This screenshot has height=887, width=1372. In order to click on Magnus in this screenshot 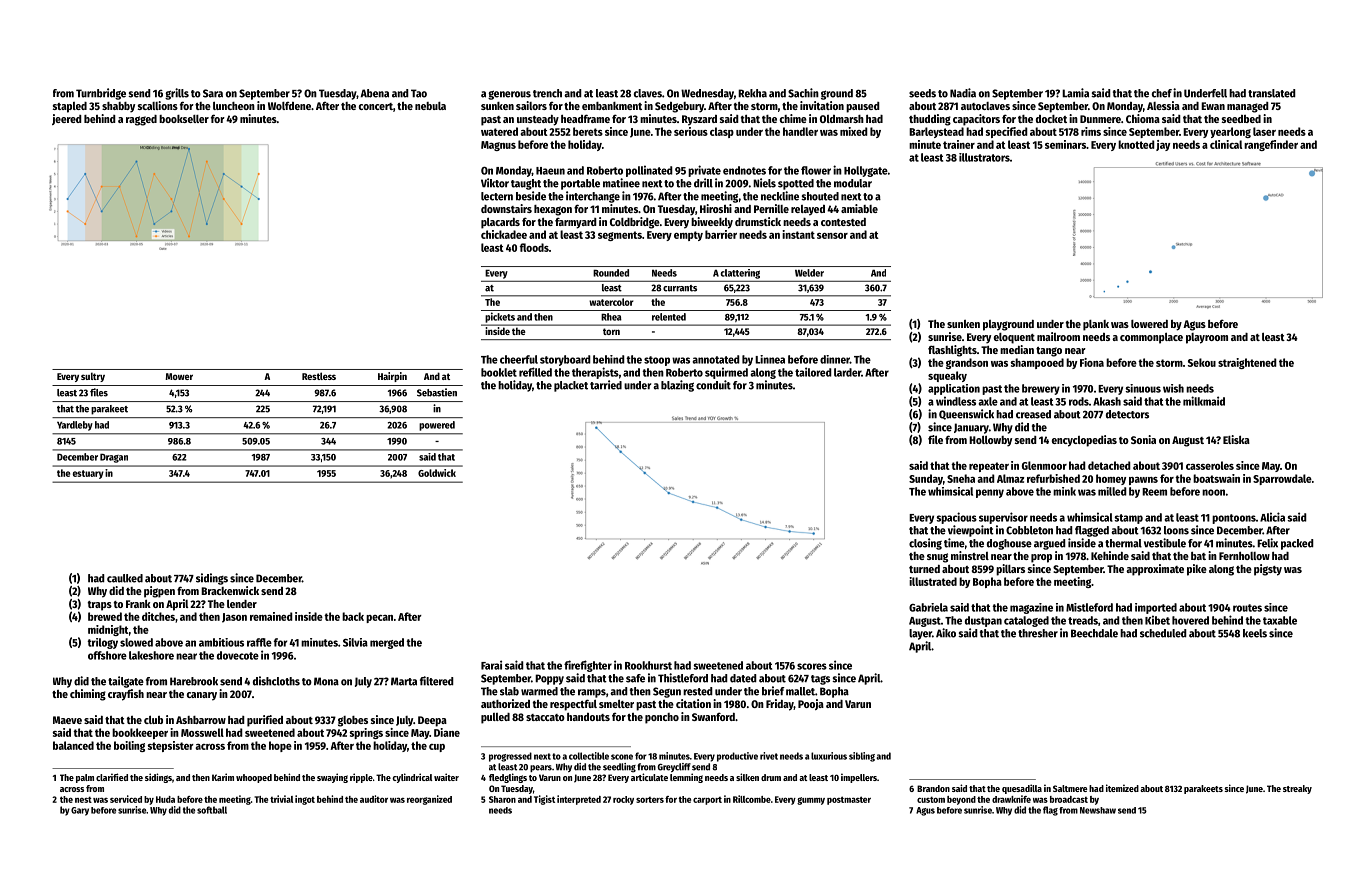, I will do `click(498, 146)`.
